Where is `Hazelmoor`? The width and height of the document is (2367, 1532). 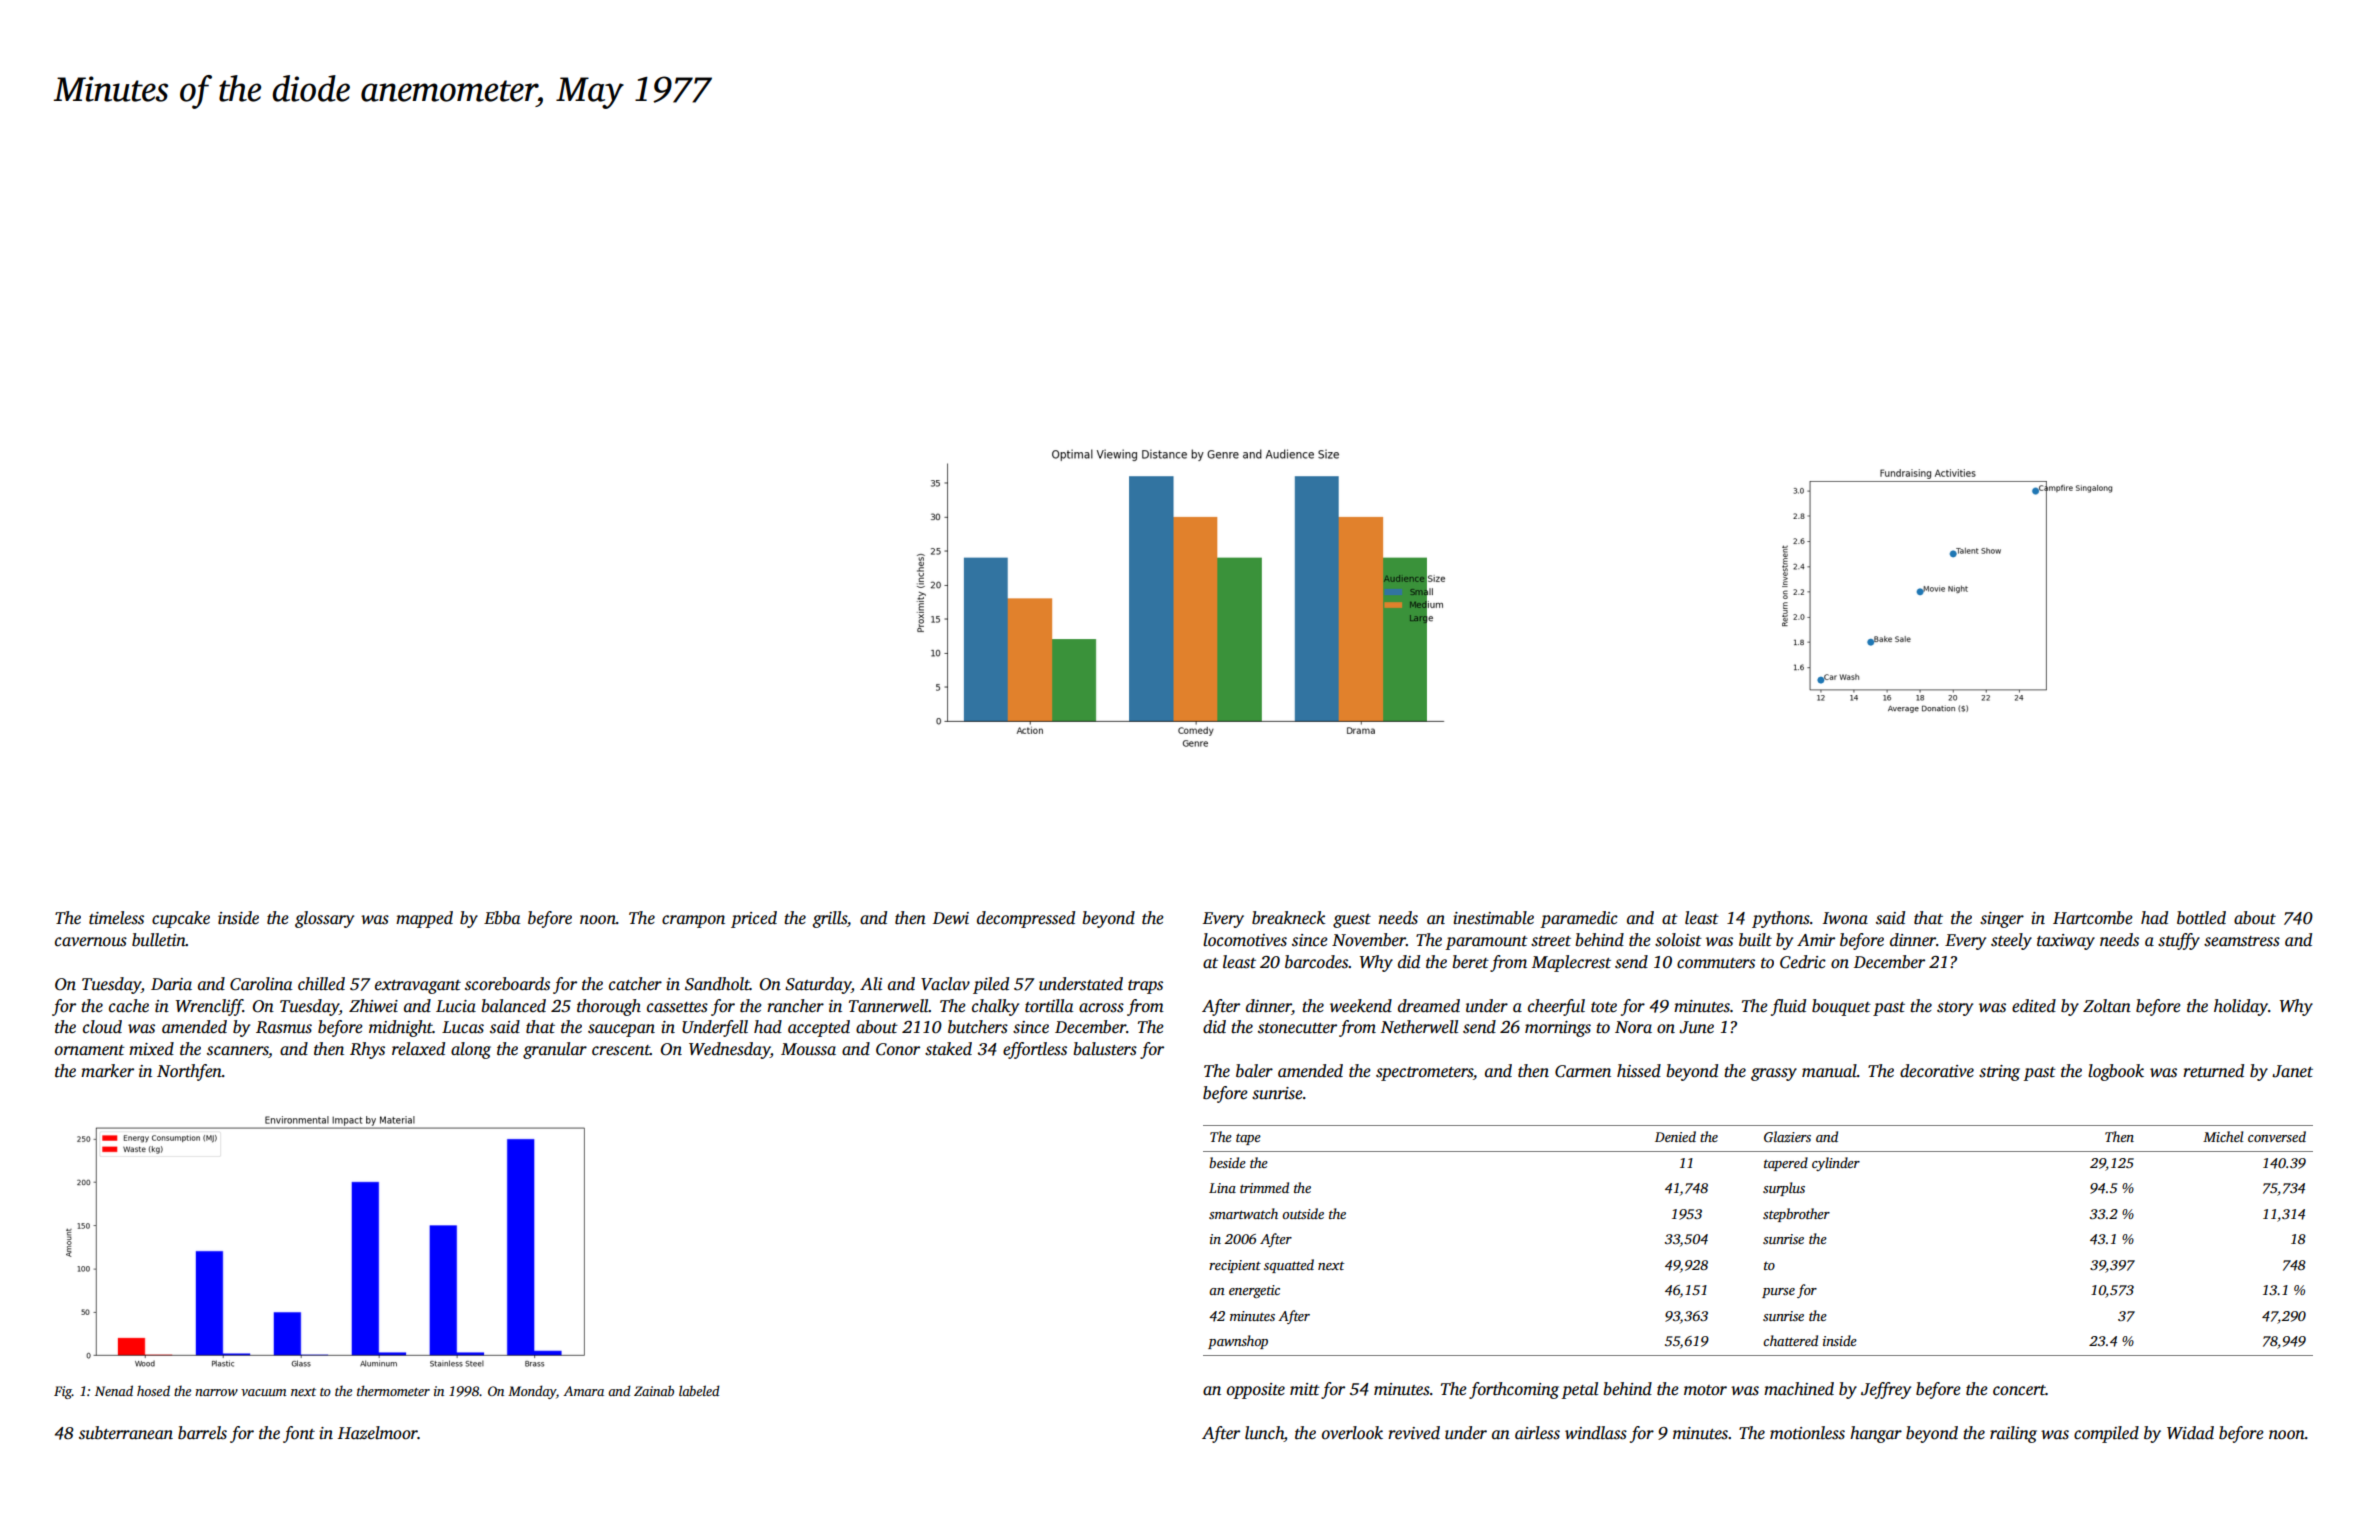
Hazelmoor is located at coordinates (377, 1433).
